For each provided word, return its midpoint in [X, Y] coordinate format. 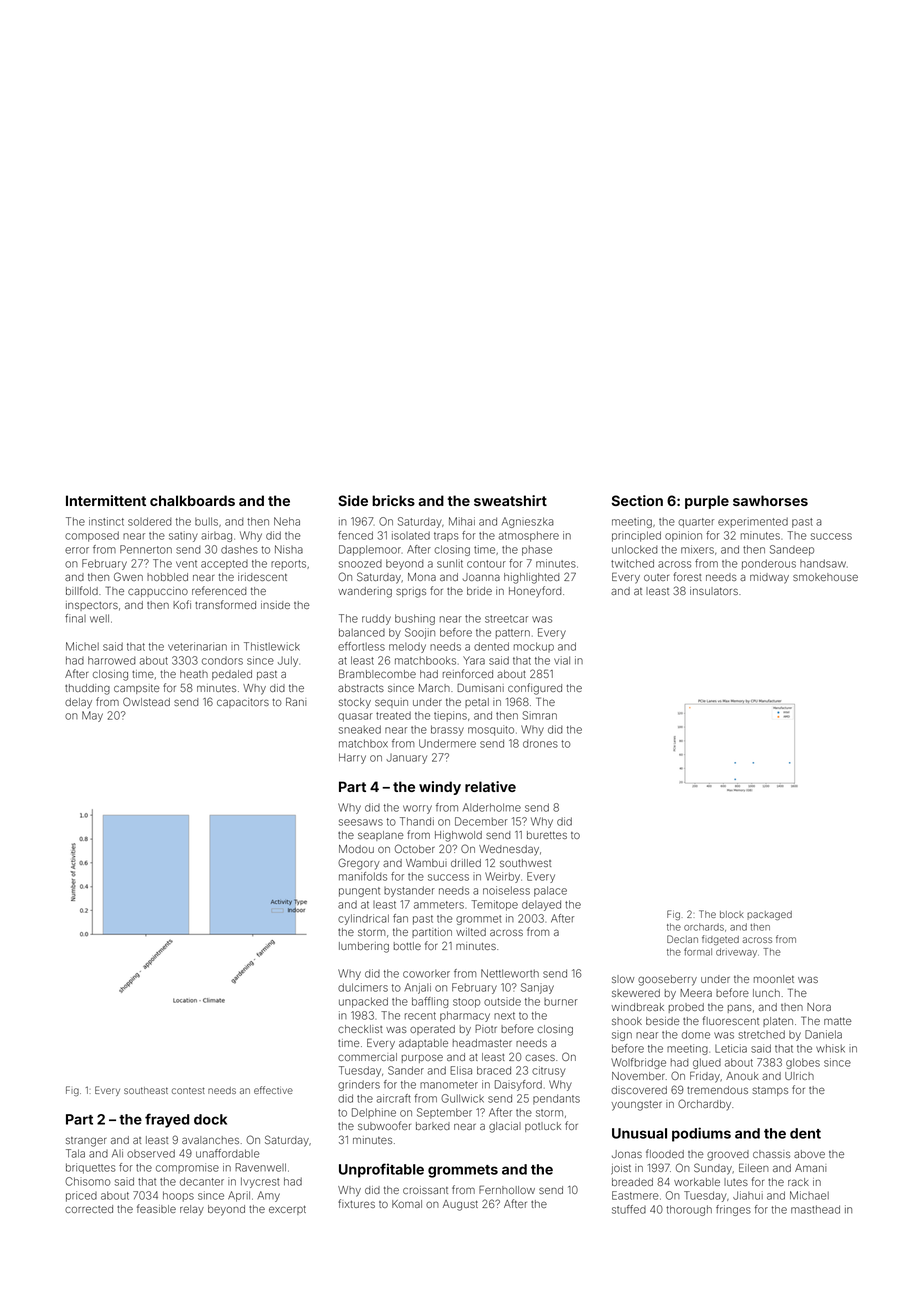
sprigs [411, 592]
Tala [75, 1153]
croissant [425, 1190]
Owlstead [146, 701]
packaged [769, 915]
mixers [697, 549]
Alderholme [492, 807]
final [75, 618]
